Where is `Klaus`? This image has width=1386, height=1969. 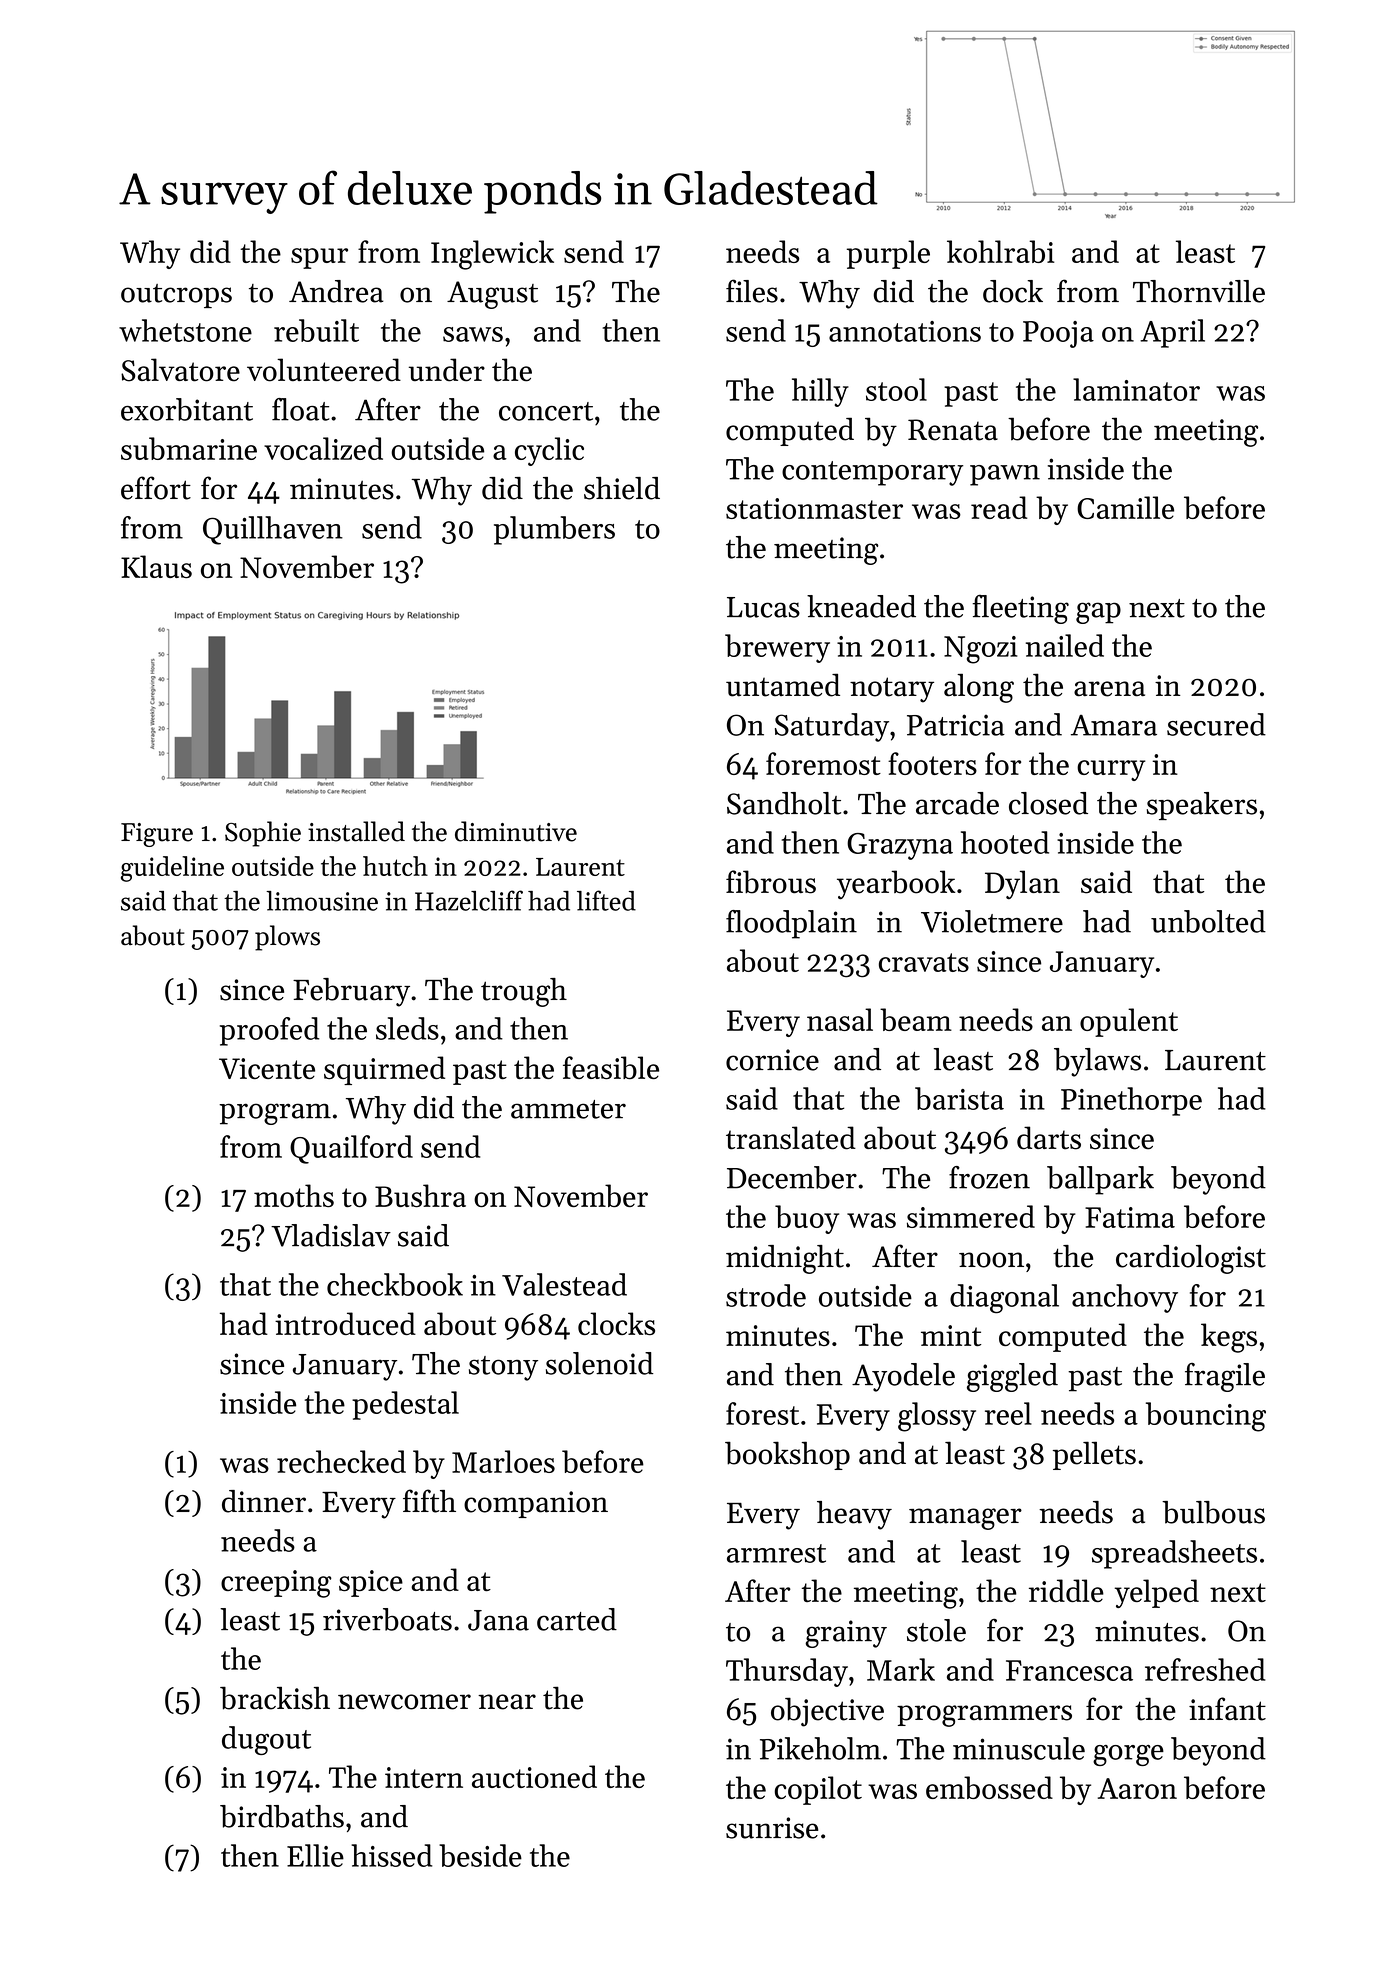
Klaus is located at coordinates (156, 566).
